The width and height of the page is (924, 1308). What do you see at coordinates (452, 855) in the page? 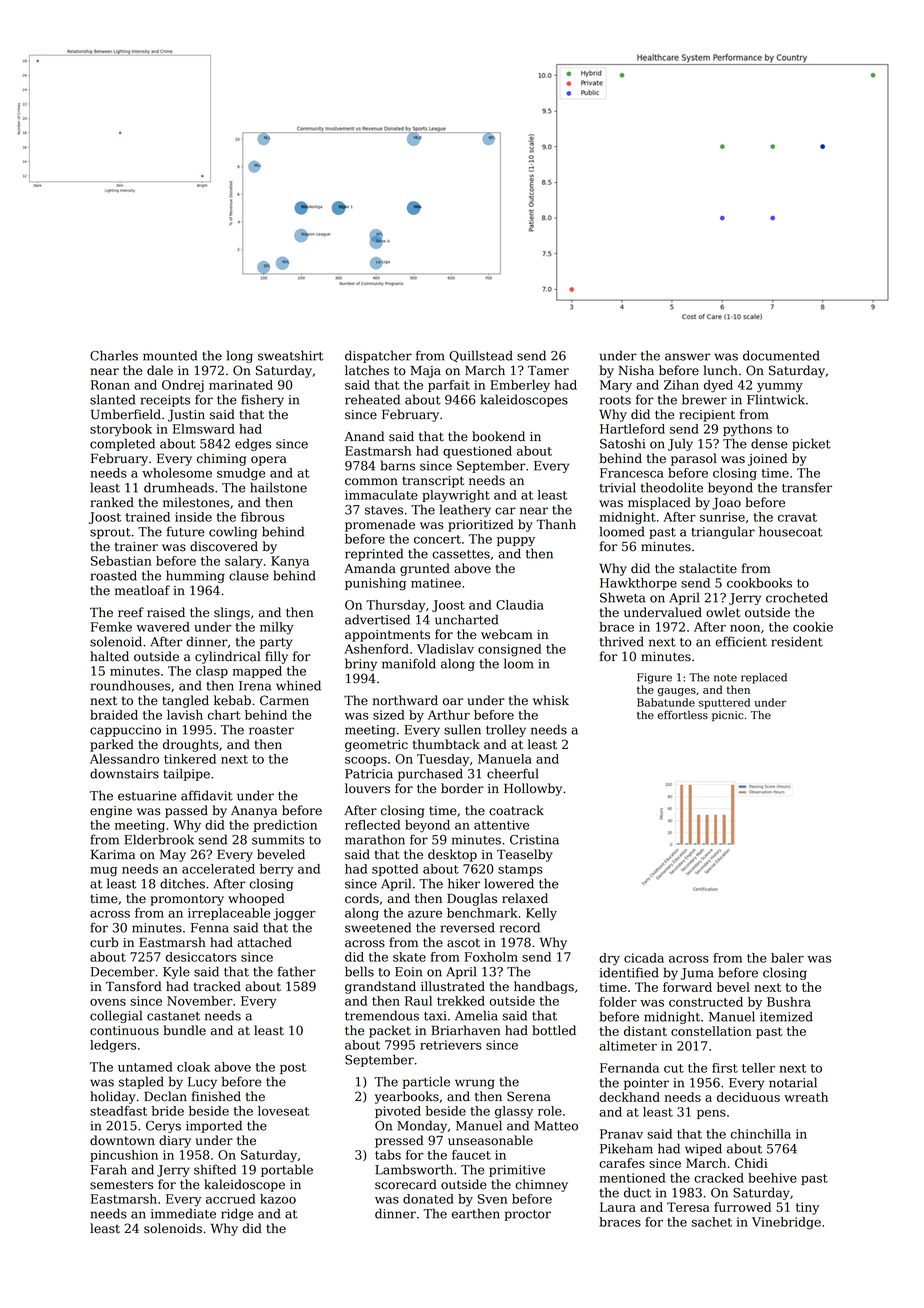
I see `desktop` at bounding box center [452, 855].
